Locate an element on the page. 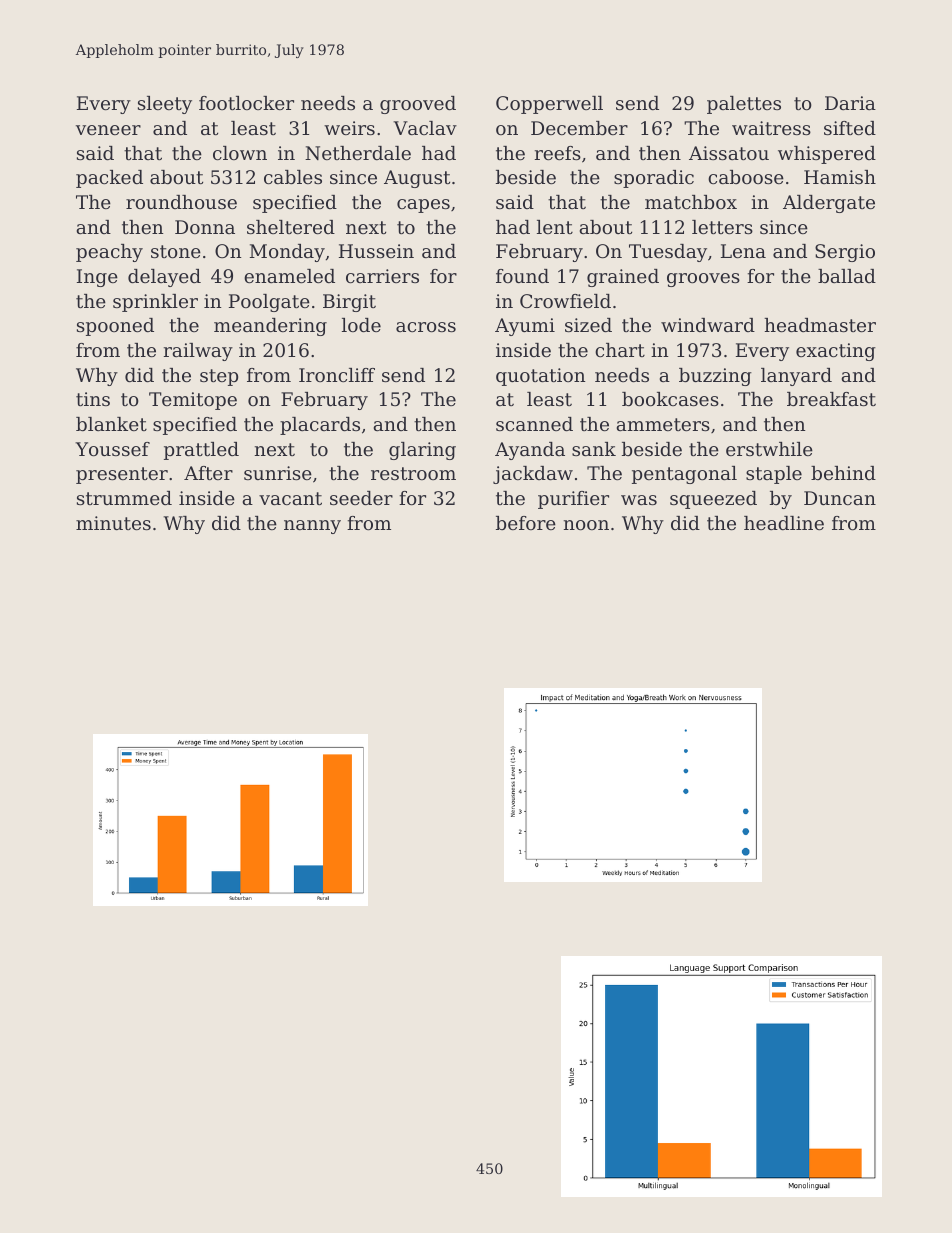 The height and width of the document is (1233, 952). carriers is located at coordinates (382, 276).
